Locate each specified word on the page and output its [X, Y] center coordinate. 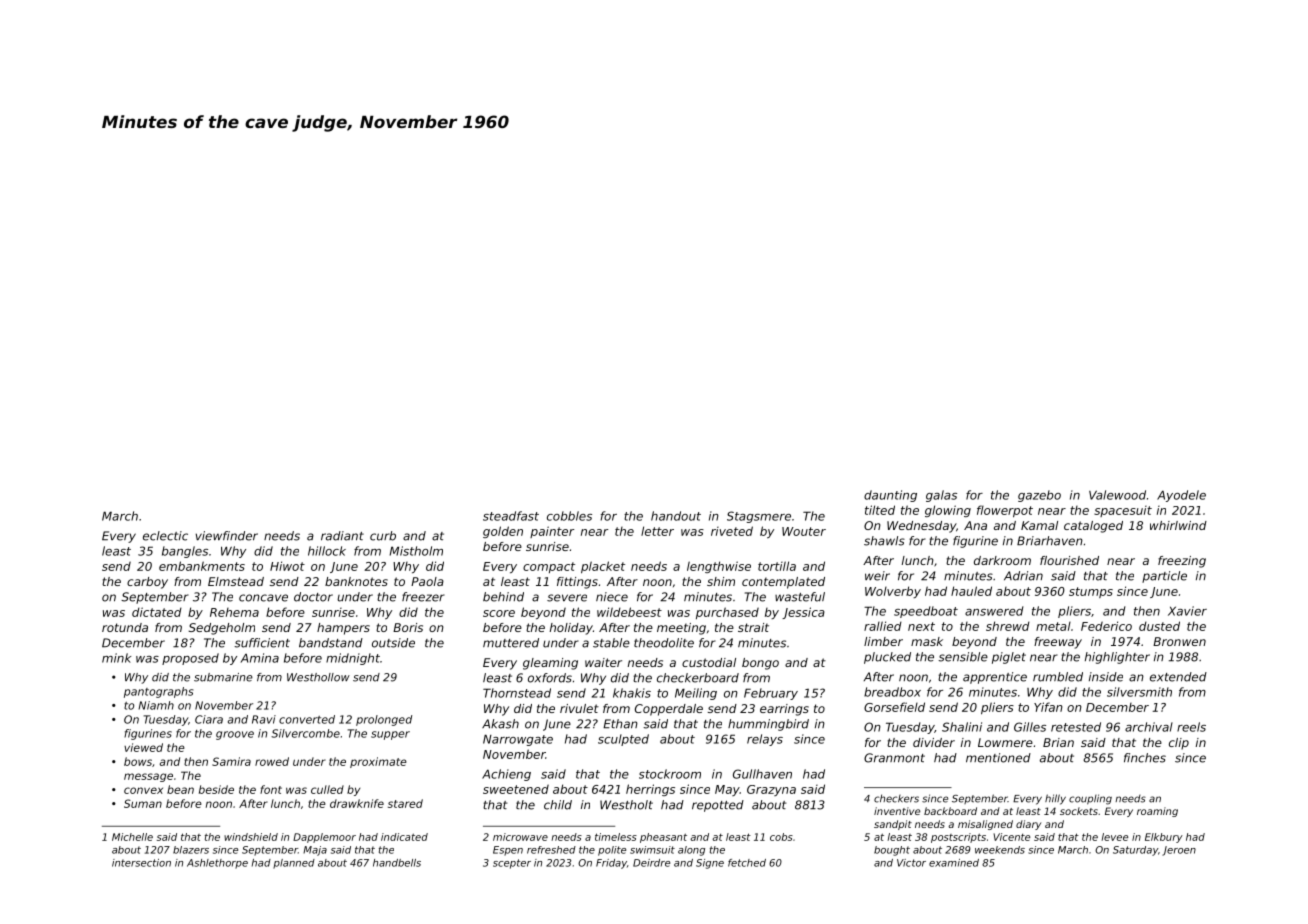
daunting [890, 496]
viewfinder [227, 536]
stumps [1091, 592]
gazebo [1039, 496]
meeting [681, 629]
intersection [141, 863]
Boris [408, 627]
